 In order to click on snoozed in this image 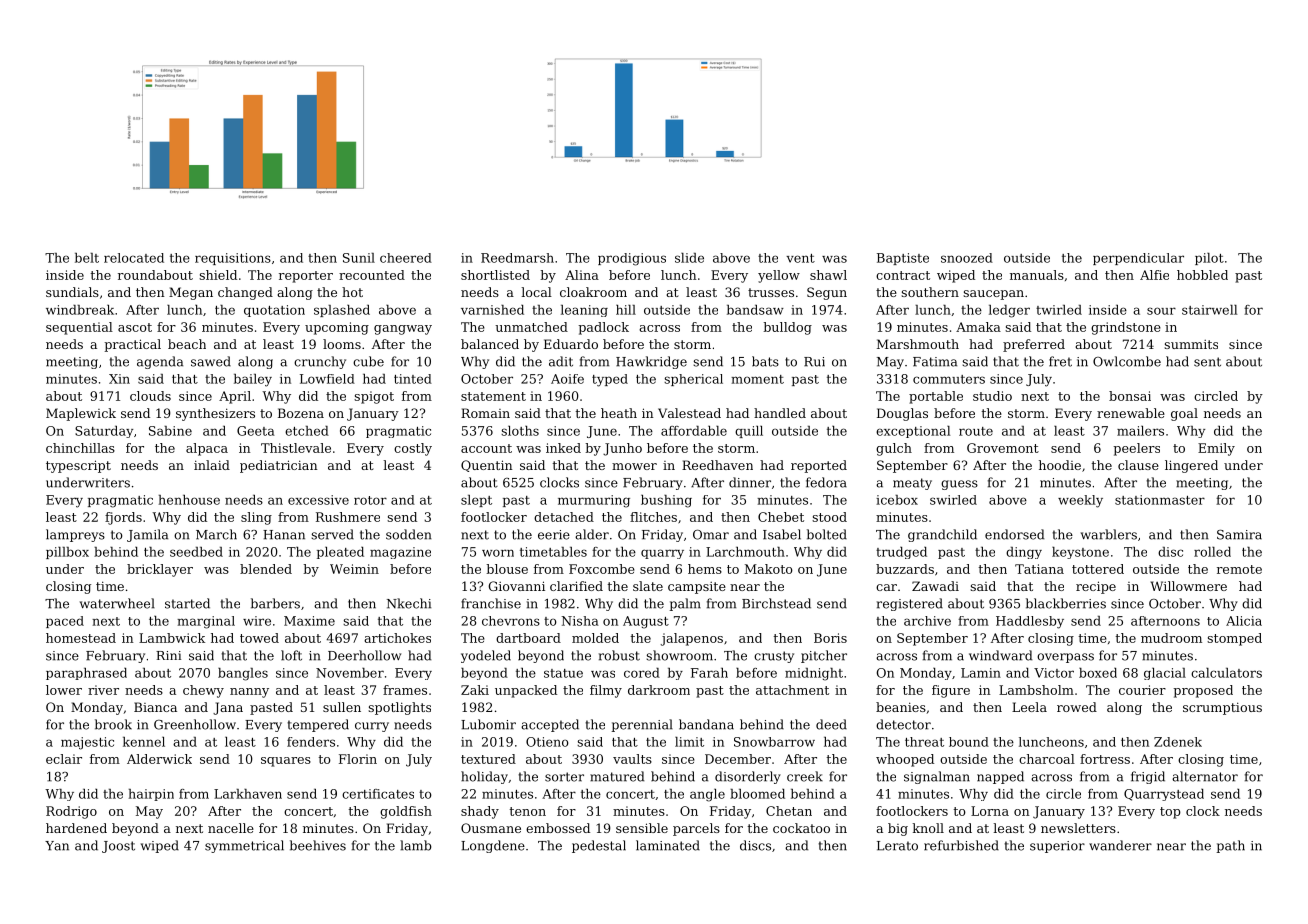, I will do `click(967, 258)`.
